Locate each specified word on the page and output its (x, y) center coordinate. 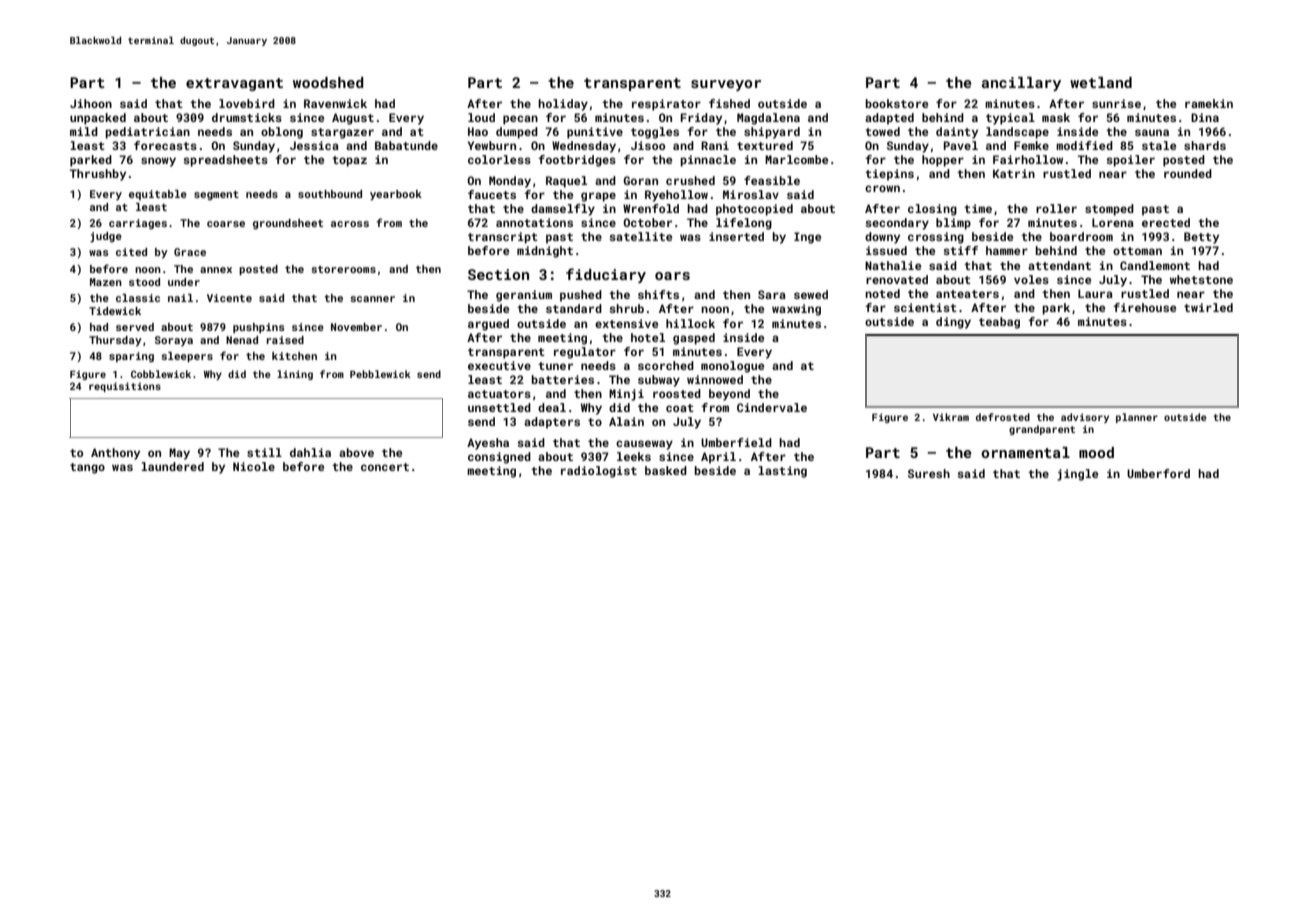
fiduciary (606, 275)
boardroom (1081, 236)
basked (666, 470)
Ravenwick (335, 103)
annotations (534, 222)
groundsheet (288, 224)
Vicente (229, 298)
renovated (897, 279)
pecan (520, 120)
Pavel (961, 145)
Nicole (254, 466)
